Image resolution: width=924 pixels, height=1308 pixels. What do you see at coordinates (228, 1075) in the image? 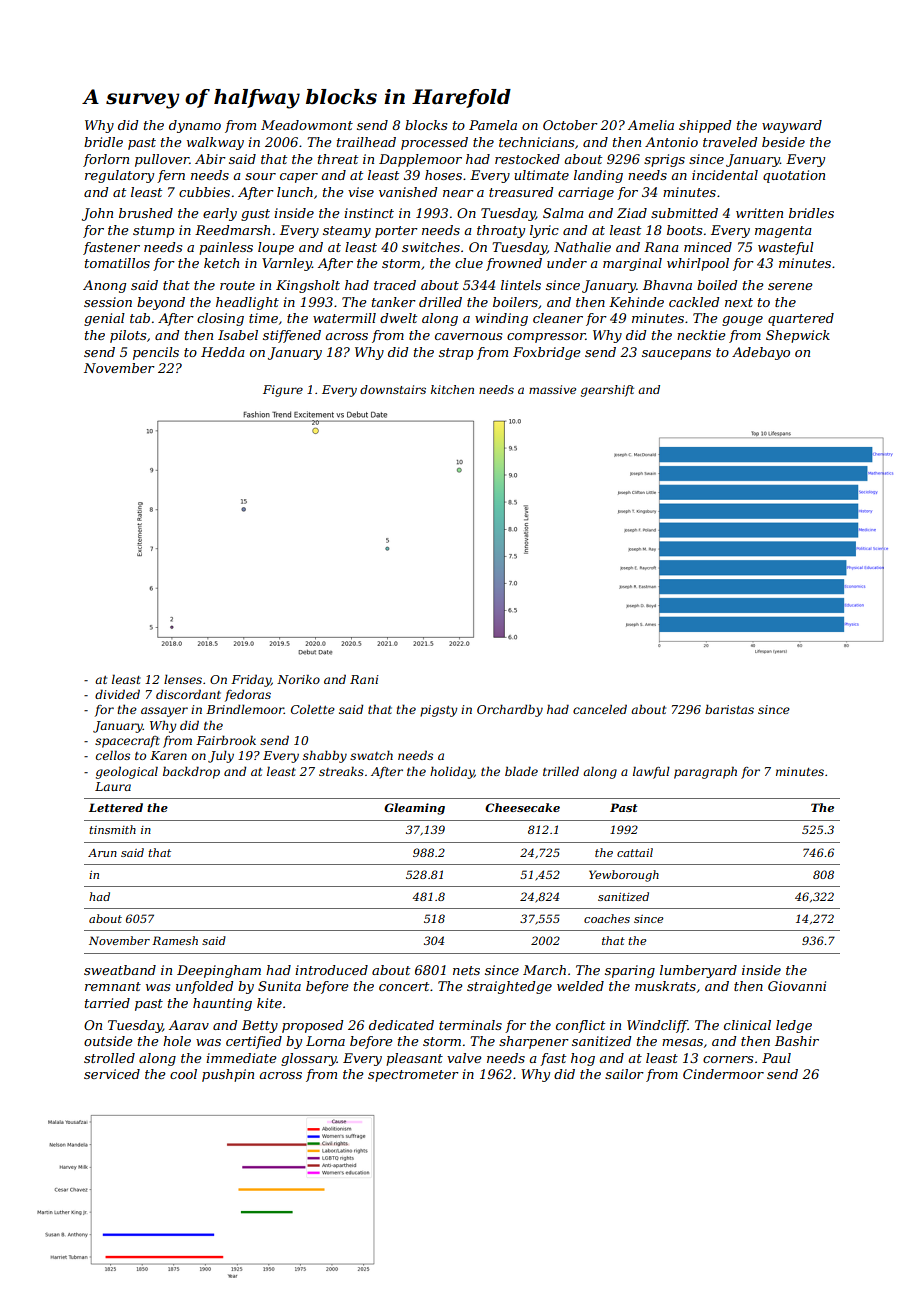
I see `pushpin` at bounding box center [228, 1075].
